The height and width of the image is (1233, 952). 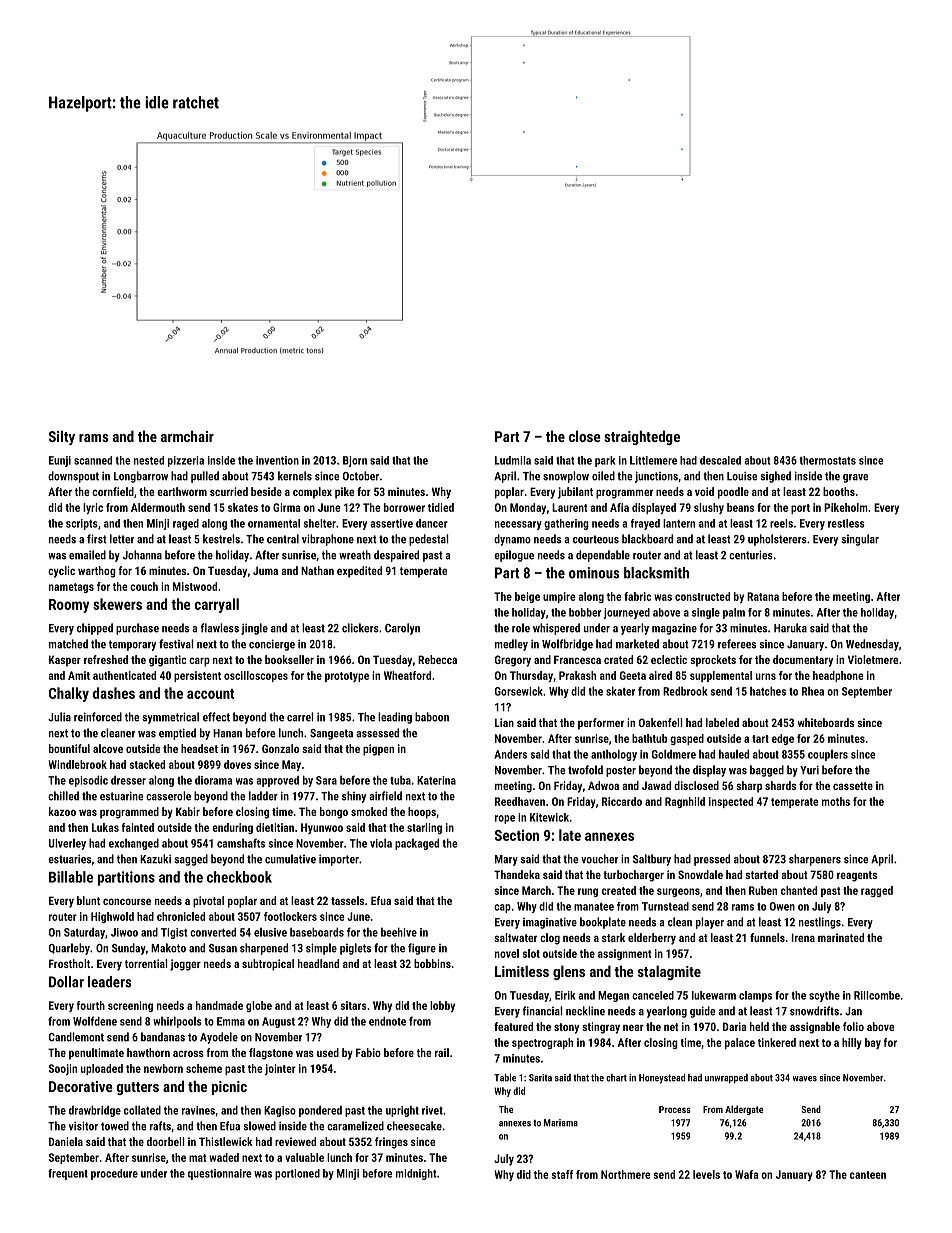 What do you see at coordinates (187, 436) in the image?
I see `armchair` at bounding box center [187, 436].
